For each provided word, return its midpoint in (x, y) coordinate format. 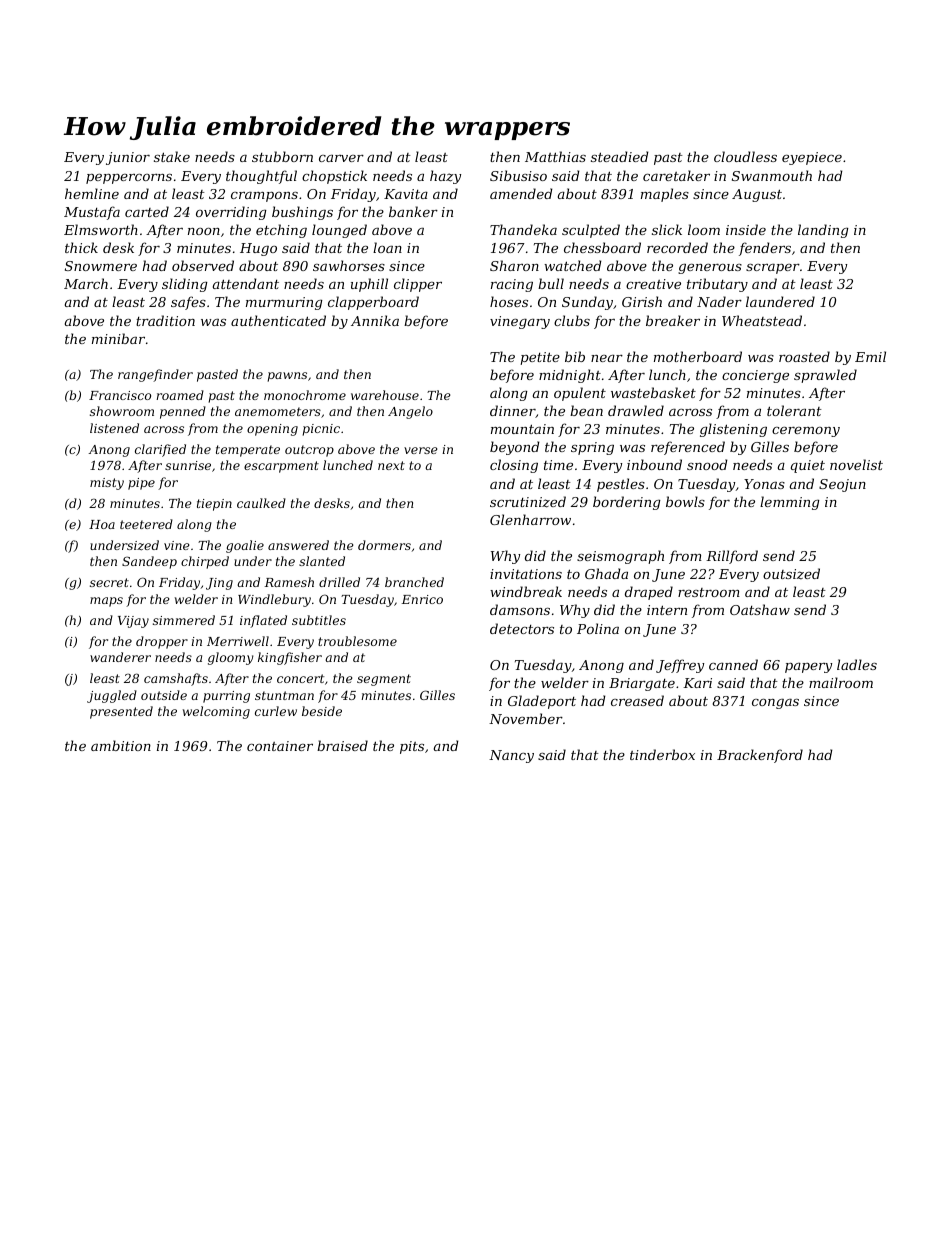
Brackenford (760, 756)
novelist (856, 464)
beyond (515, 448)
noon (204, 231)
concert (301, 678)
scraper (773, 269)
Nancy (511, 756)
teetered (146, 524)
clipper (418, 285)
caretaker (676, 175)
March (86, 283)
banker (413, 211)
